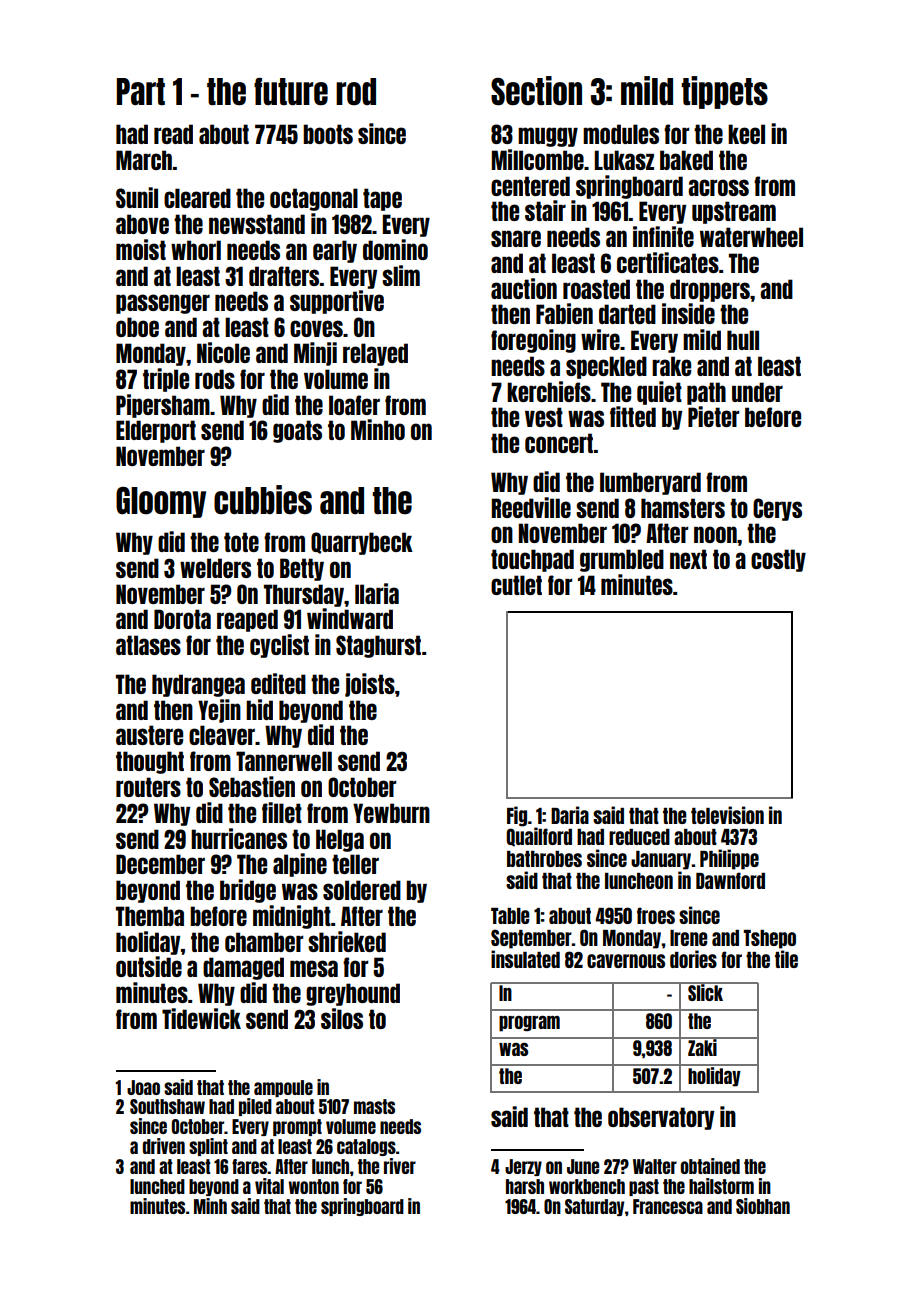 This screenshot has width=924, height=1311. What do you see at coordinates (374, 1106) in the screenshot?
I see `masts` at bounding box center [374, 1106].
